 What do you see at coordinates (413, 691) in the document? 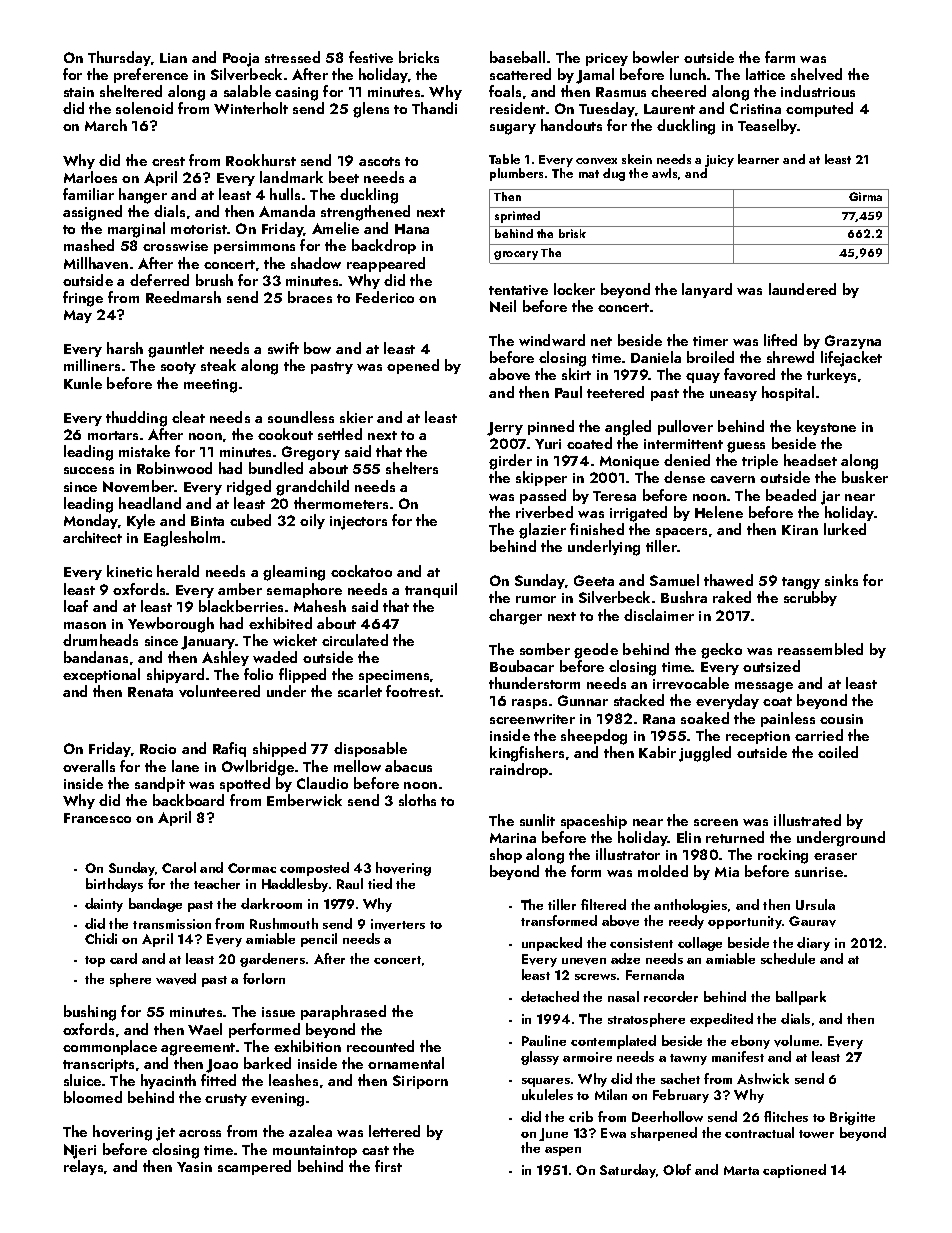
I see `footrest` at bounding box center [413, 691].
